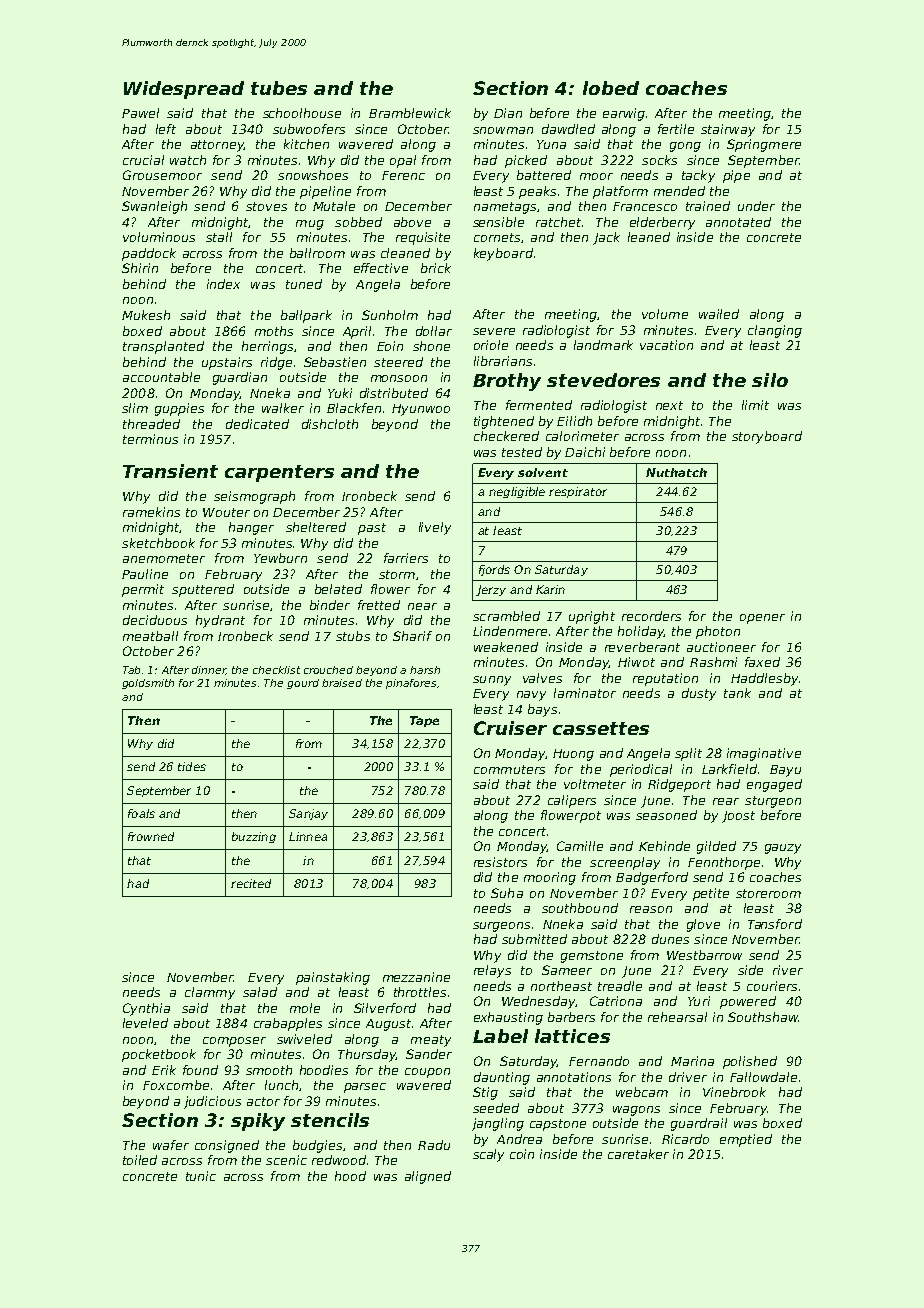  What do you see at coordinates (611, 88) in the image?
I see `lobed` at bounding box center [611, 88].
